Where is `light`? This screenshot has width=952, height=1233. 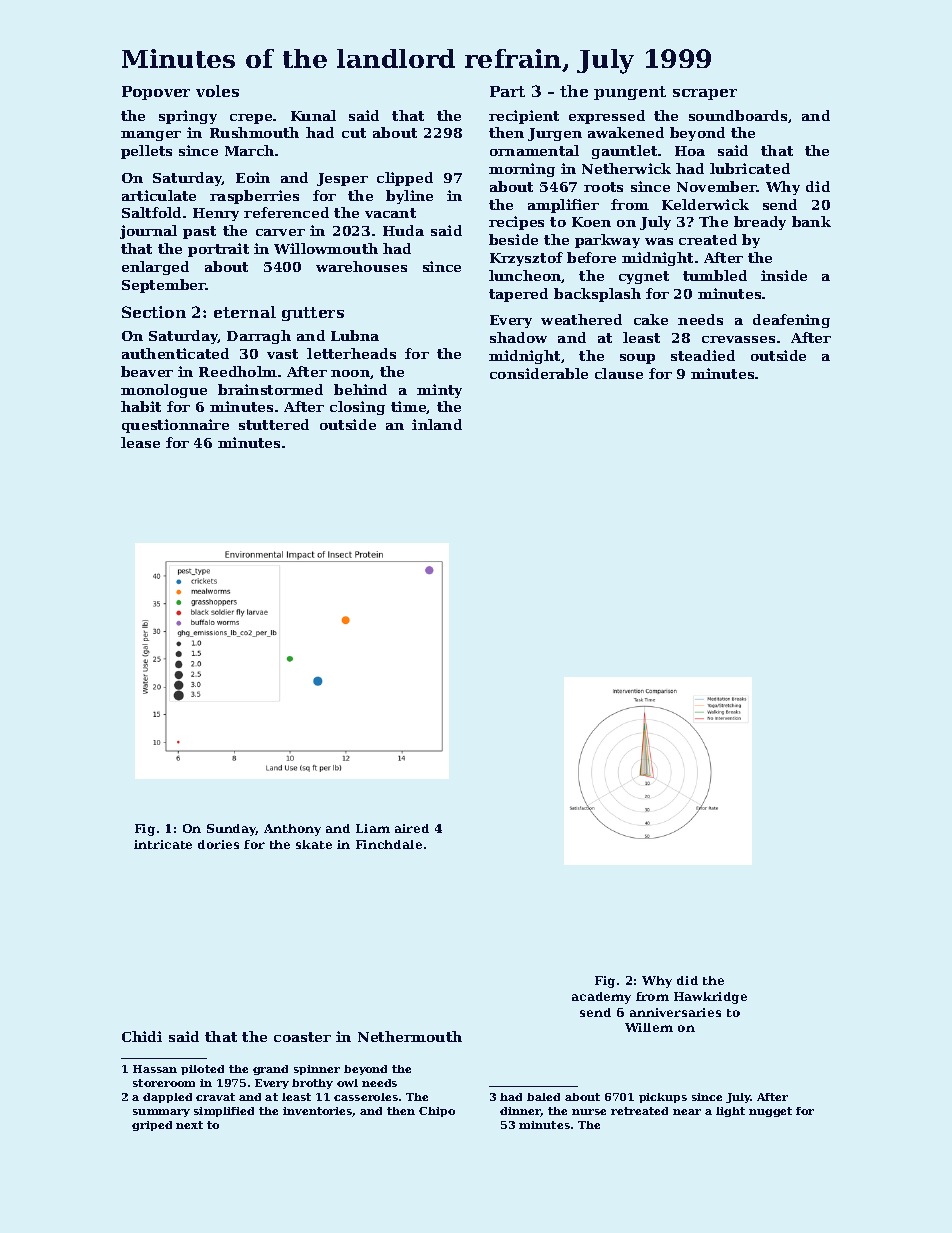 light is located at coordinates (730, 1112).
